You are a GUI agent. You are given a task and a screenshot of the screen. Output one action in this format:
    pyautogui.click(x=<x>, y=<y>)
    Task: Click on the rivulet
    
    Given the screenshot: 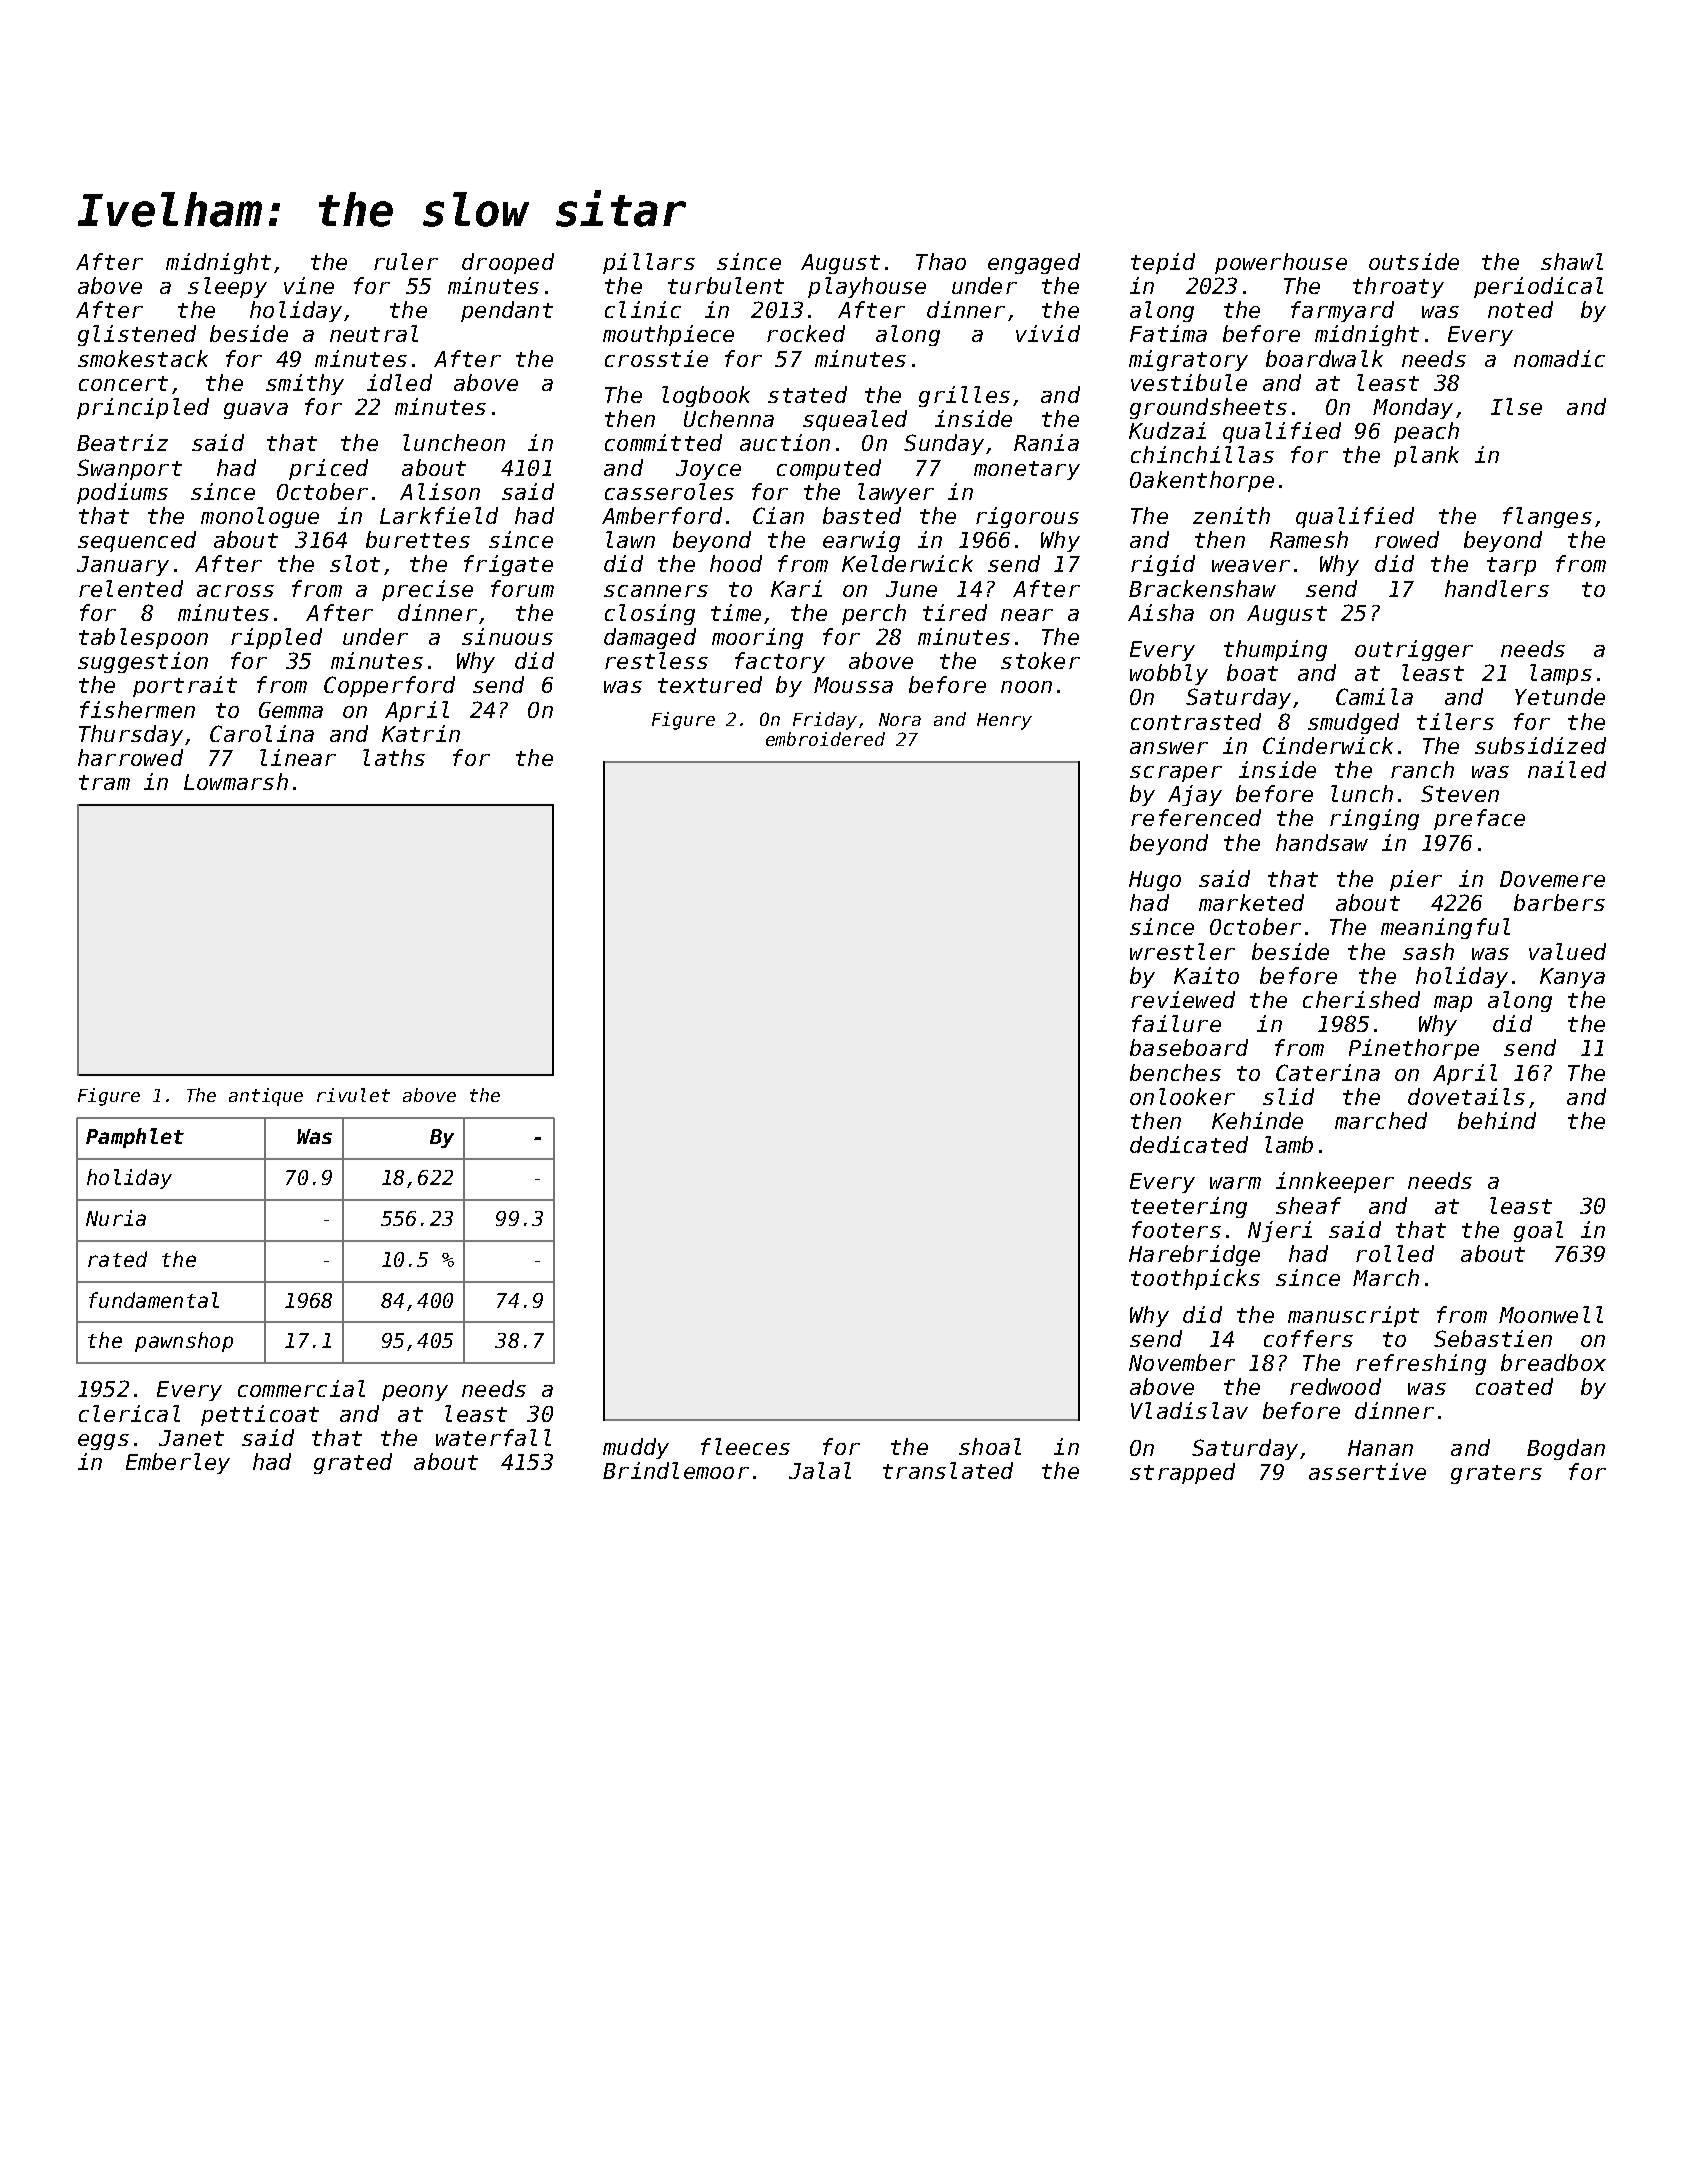 What is the action you would take?
    pyautogui.click(x=353, y=1095)
